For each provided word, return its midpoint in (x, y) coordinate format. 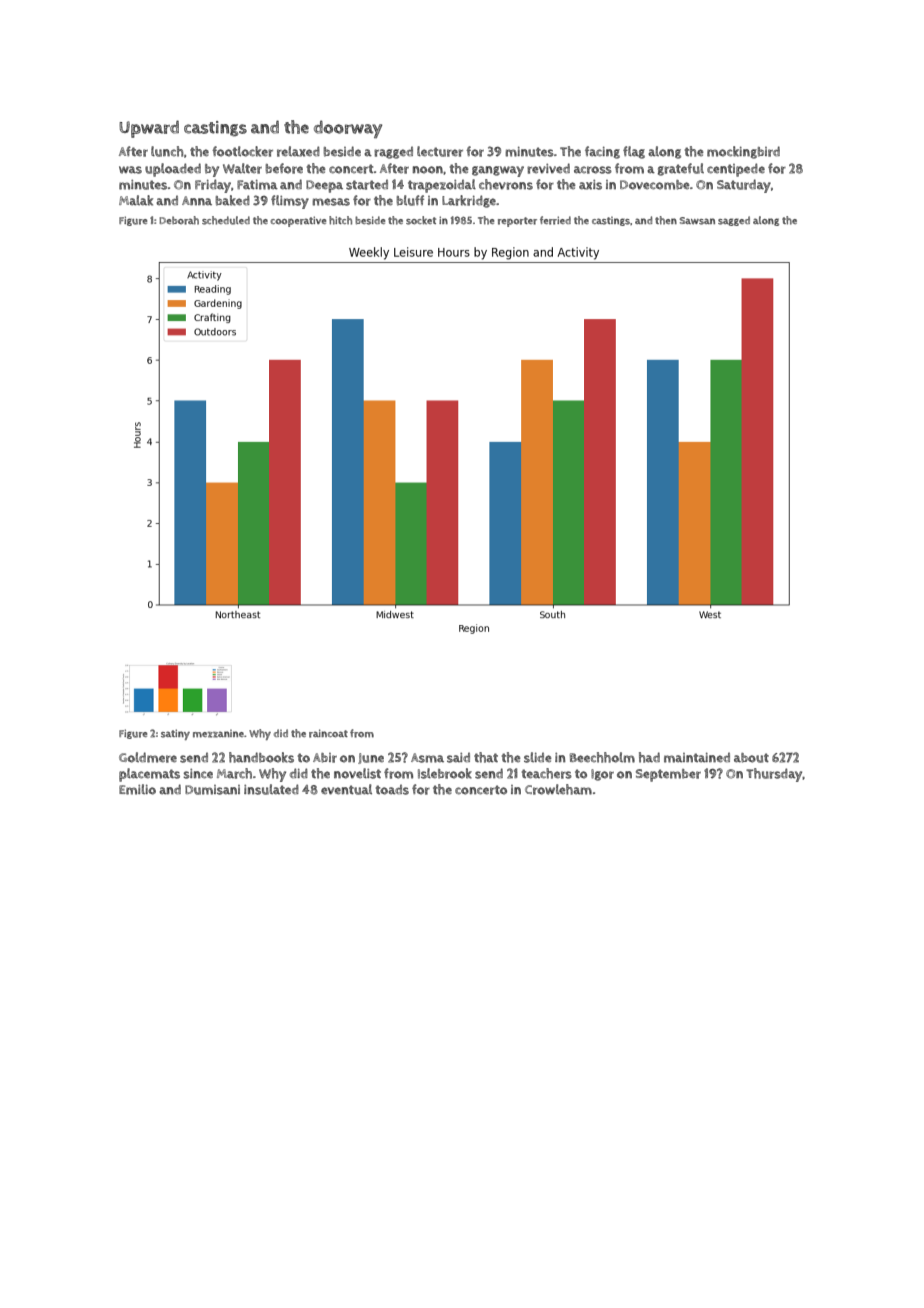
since (198, 774)
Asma (427, 758)
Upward (149, 129)
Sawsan (697, 221)
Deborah (179, 220)
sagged (734, 221)
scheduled (226, 220)
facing (602, 152)
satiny (175, 734)
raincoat (328, 733)
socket (421, 220)
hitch (340, 220)
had (649, 757)
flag (634, 152)
